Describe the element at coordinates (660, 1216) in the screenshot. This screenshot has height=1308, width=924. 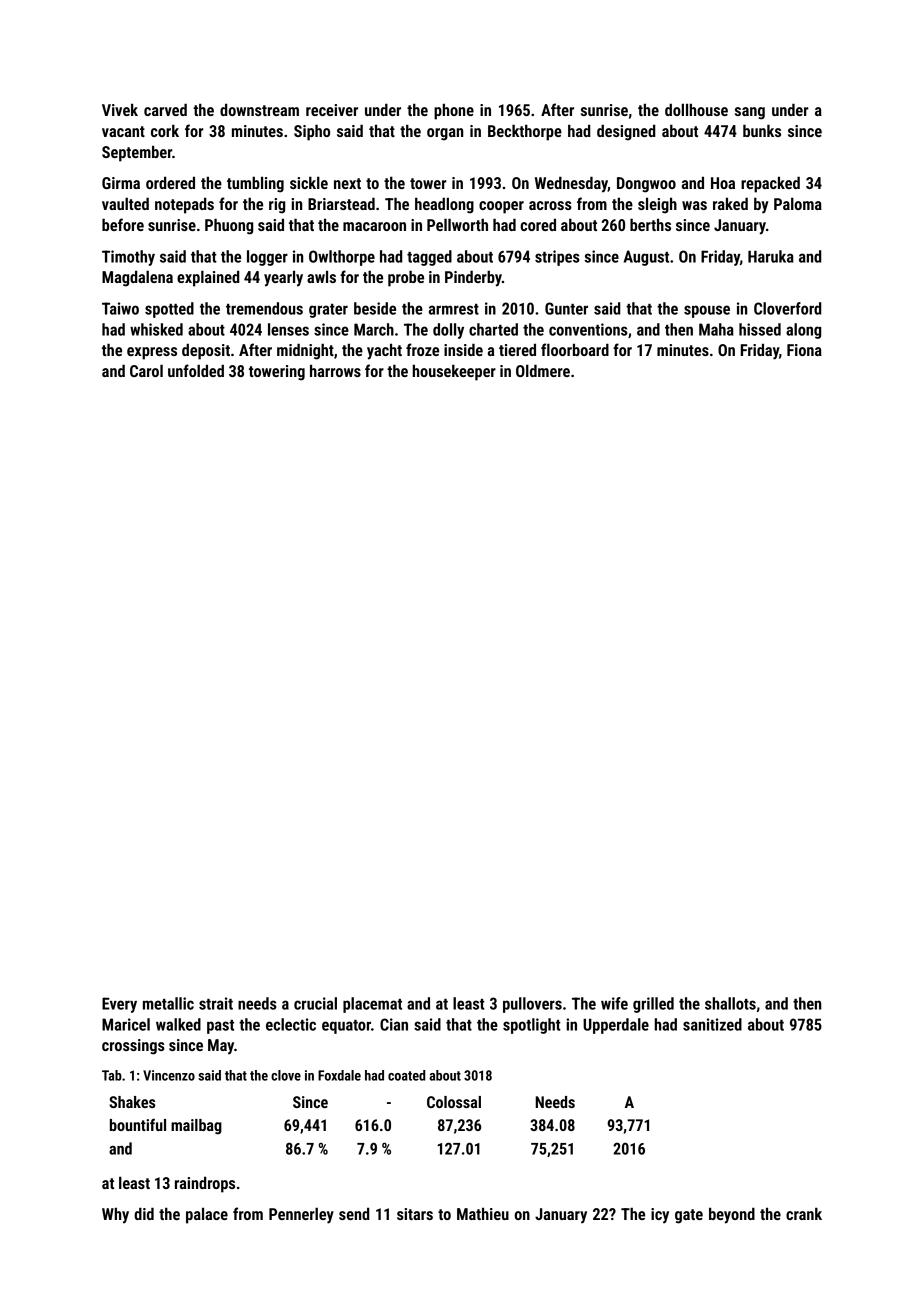
I see `icy` at that location.
